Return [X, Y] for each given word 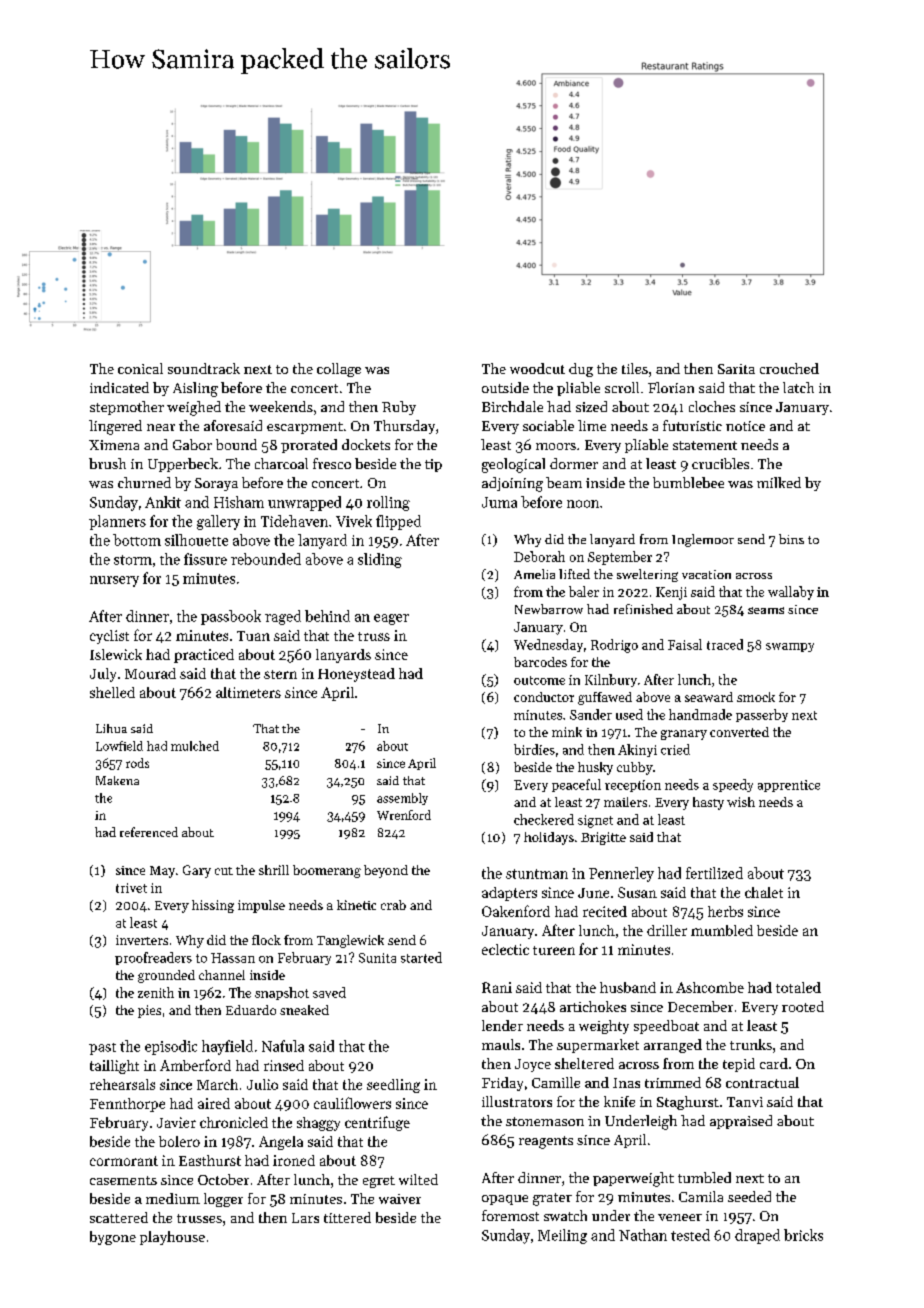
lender [502, 1025]
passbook [231, 617]
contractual [762, 1082]
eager [391, 619]
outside [505, 387]
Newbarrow [549, 609]
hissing [213, 906]
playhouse [172, 1238]
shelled [112, 692]
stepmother [127, 408]
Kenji [671, 593]
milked [779, 482]
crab [393, 905]
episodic [171, 1047]
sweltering [647, 575]
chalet [764, 892]
